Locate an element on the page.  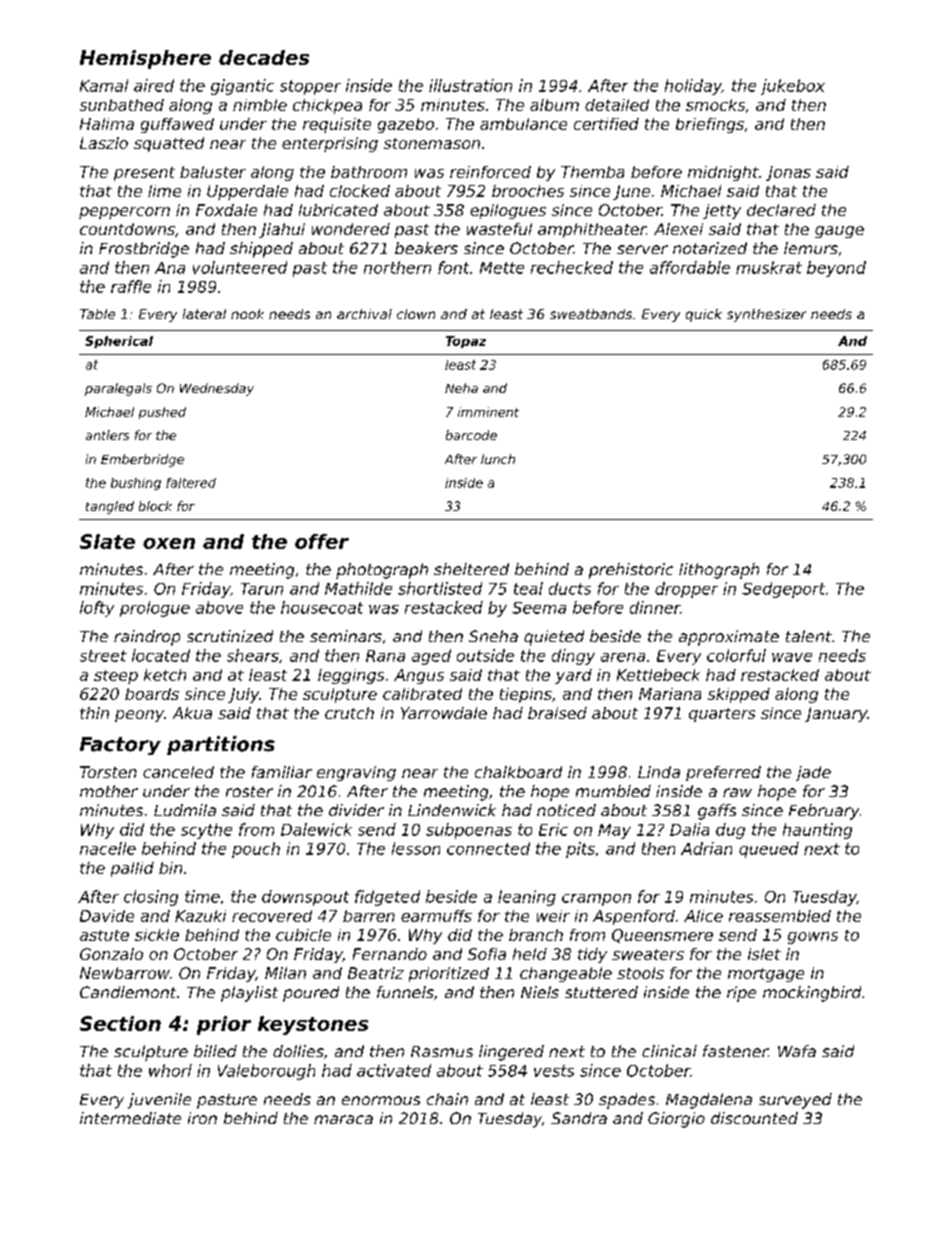
sweatbands is located at coordinates (591, 314).
